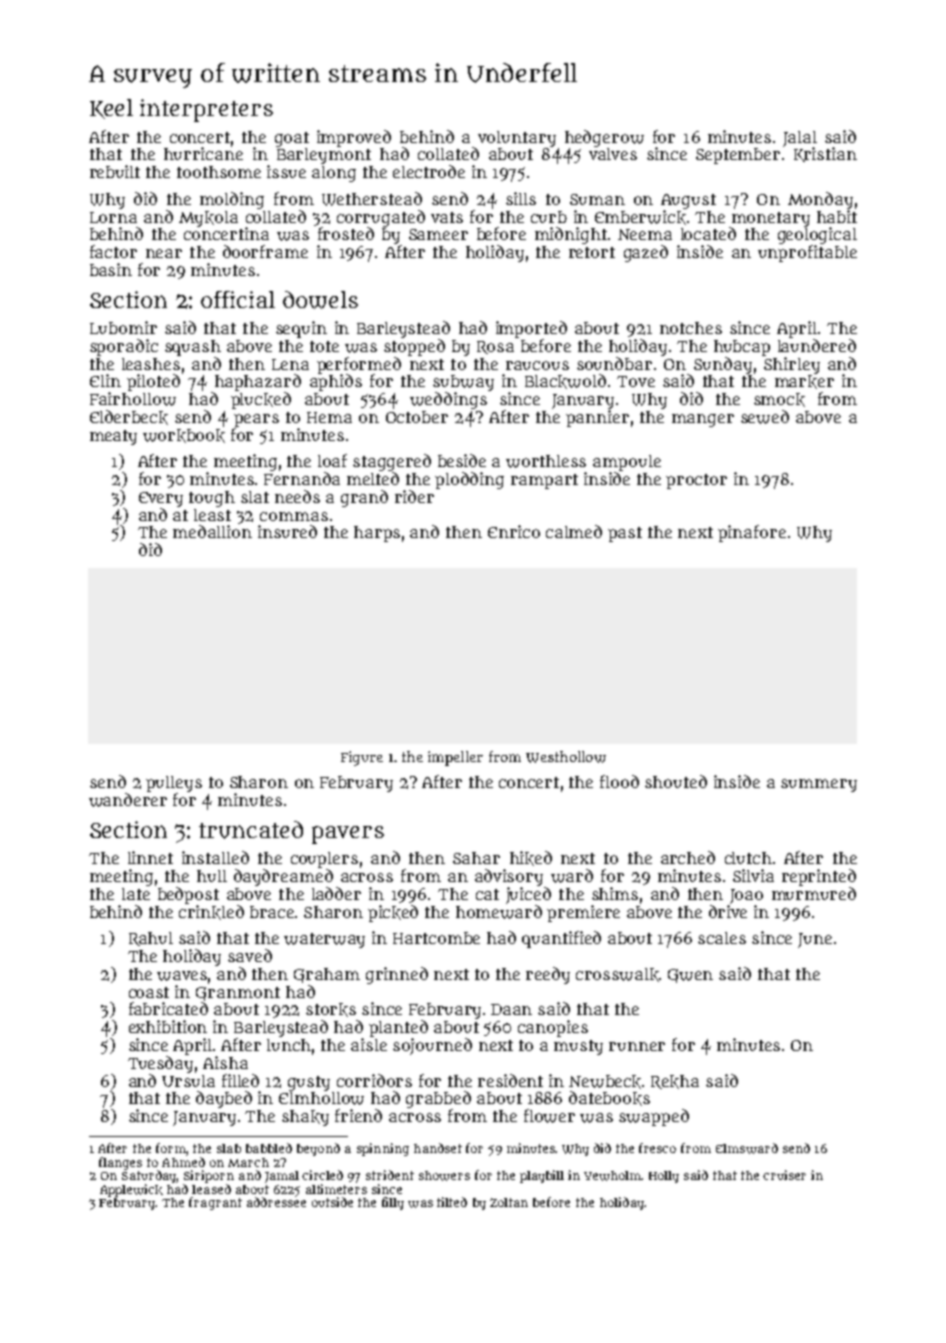  I want to click on hedgerow, so click(604, 138).
